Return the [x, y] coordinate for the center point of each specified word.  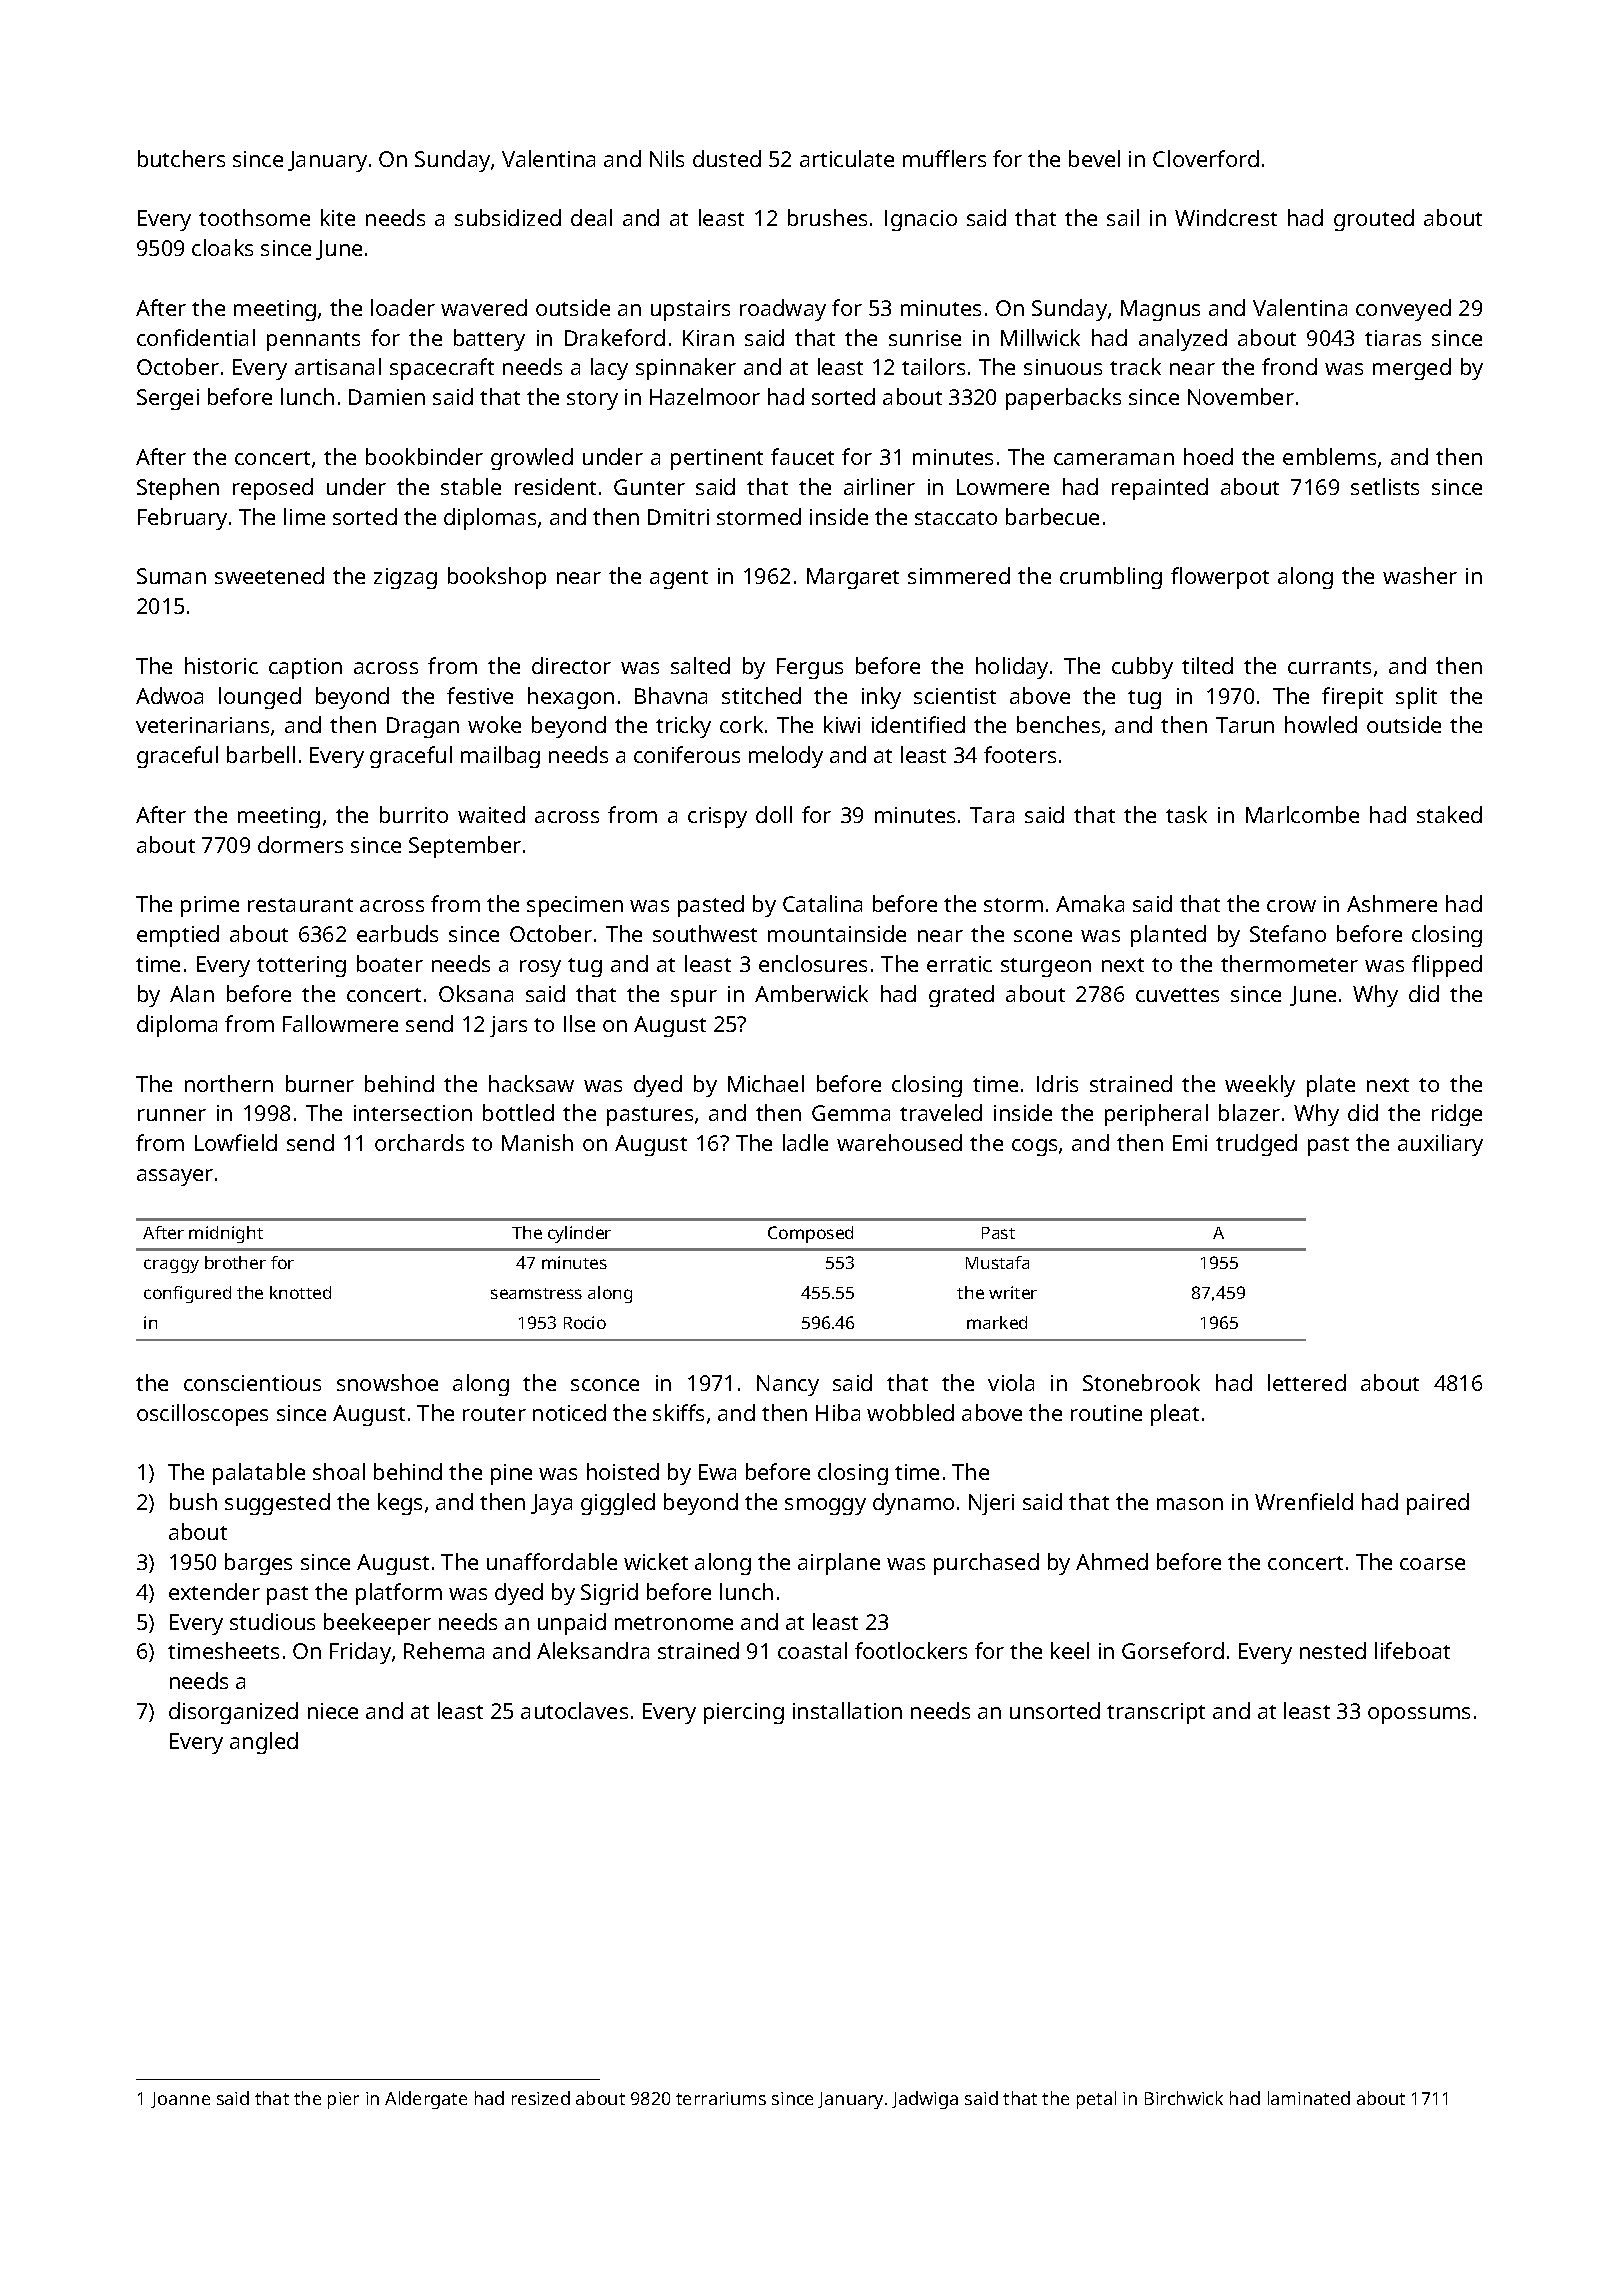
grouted [1374, 220]
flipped [1447, 966]
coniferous [687, 754]
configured [187, 1294]
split [1416, 698]
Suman [171, 576]
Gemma [851, 1113]
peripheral [1156, 1115]
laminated [1309, 2098]
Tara [992, 815]
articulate [847, 158]
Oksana [476, 993]
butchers [181, 158]
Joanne [180, 2100]
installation [847, 1710]
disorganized [233, 1713]
